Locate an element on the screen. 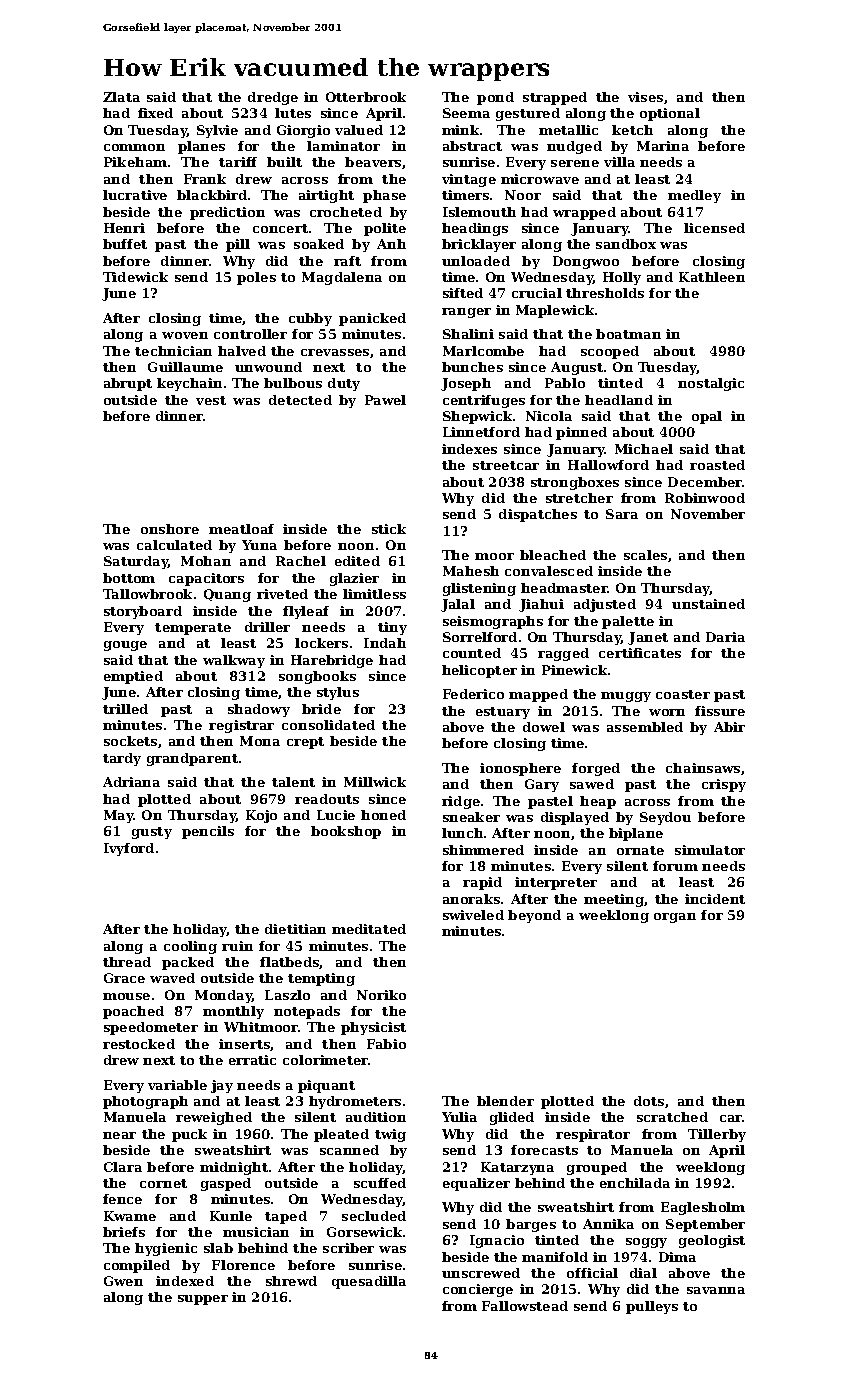  pill is located at coordinates (238, 245).
